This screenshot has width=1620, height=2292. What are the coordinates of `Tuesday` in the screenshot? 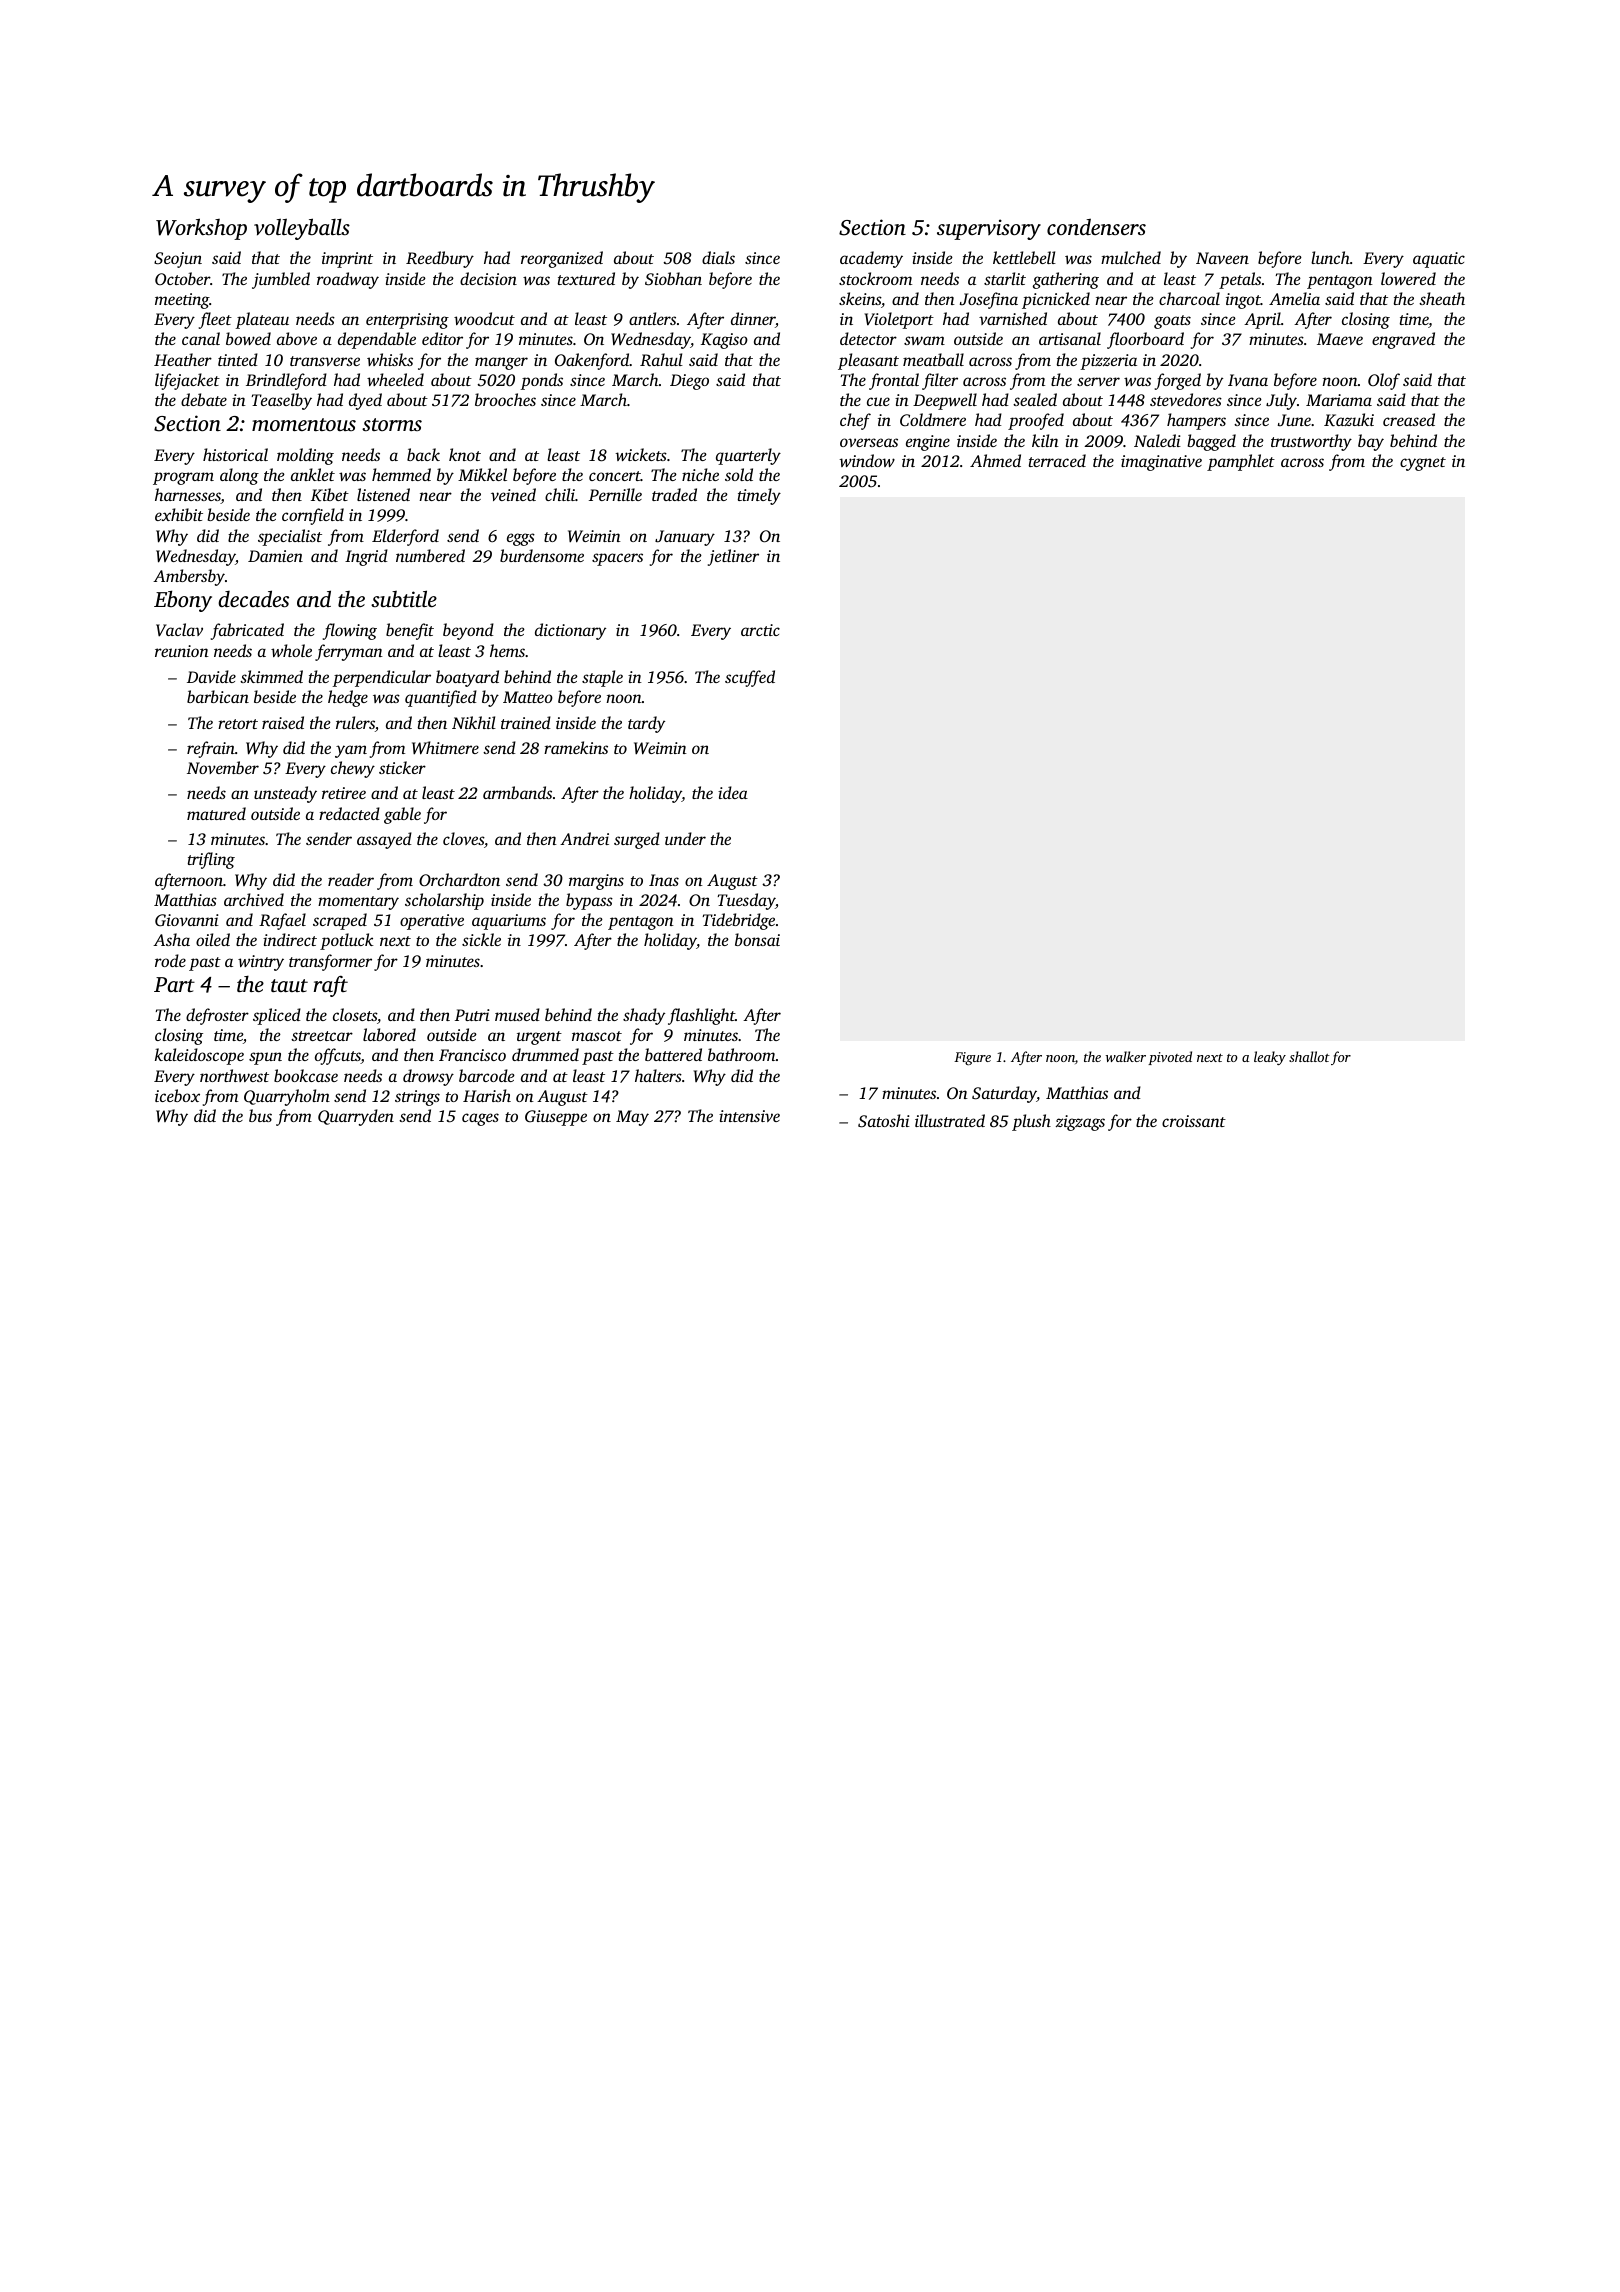 It's located at (746, 901).
